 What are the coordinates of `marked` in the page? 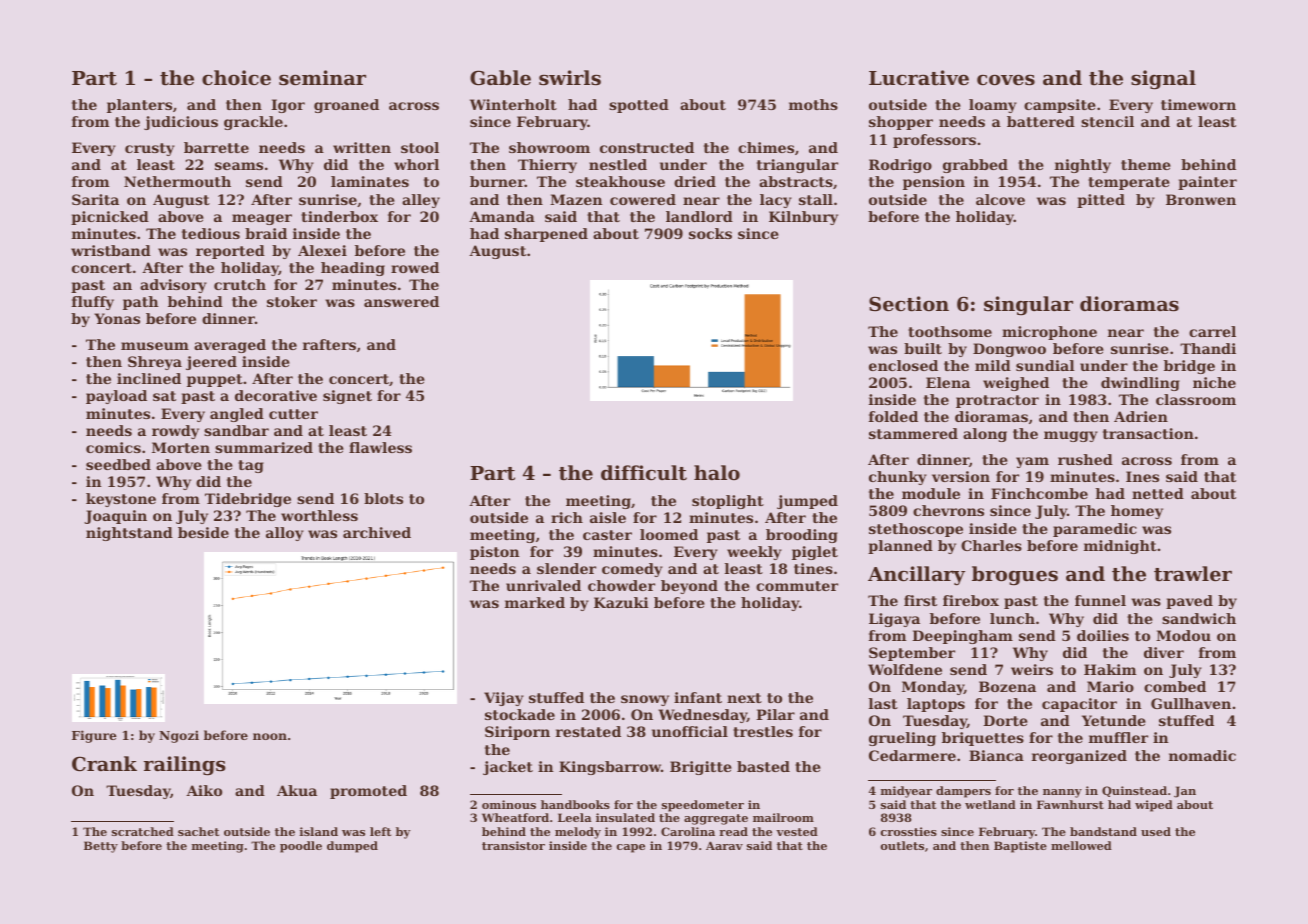 It's located at (535, 602).
